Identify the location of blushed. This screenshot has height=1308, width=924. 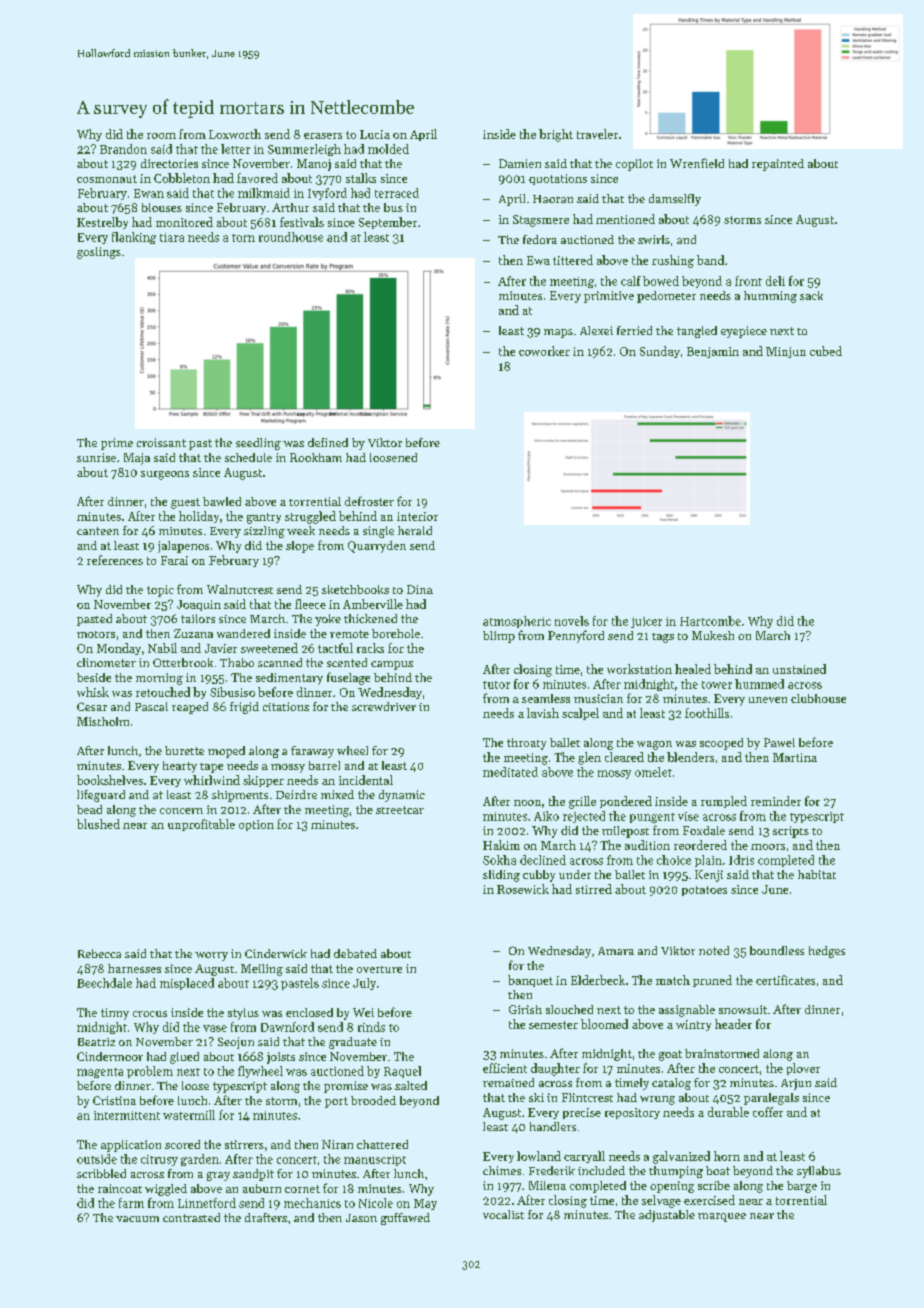
(98, 824).
